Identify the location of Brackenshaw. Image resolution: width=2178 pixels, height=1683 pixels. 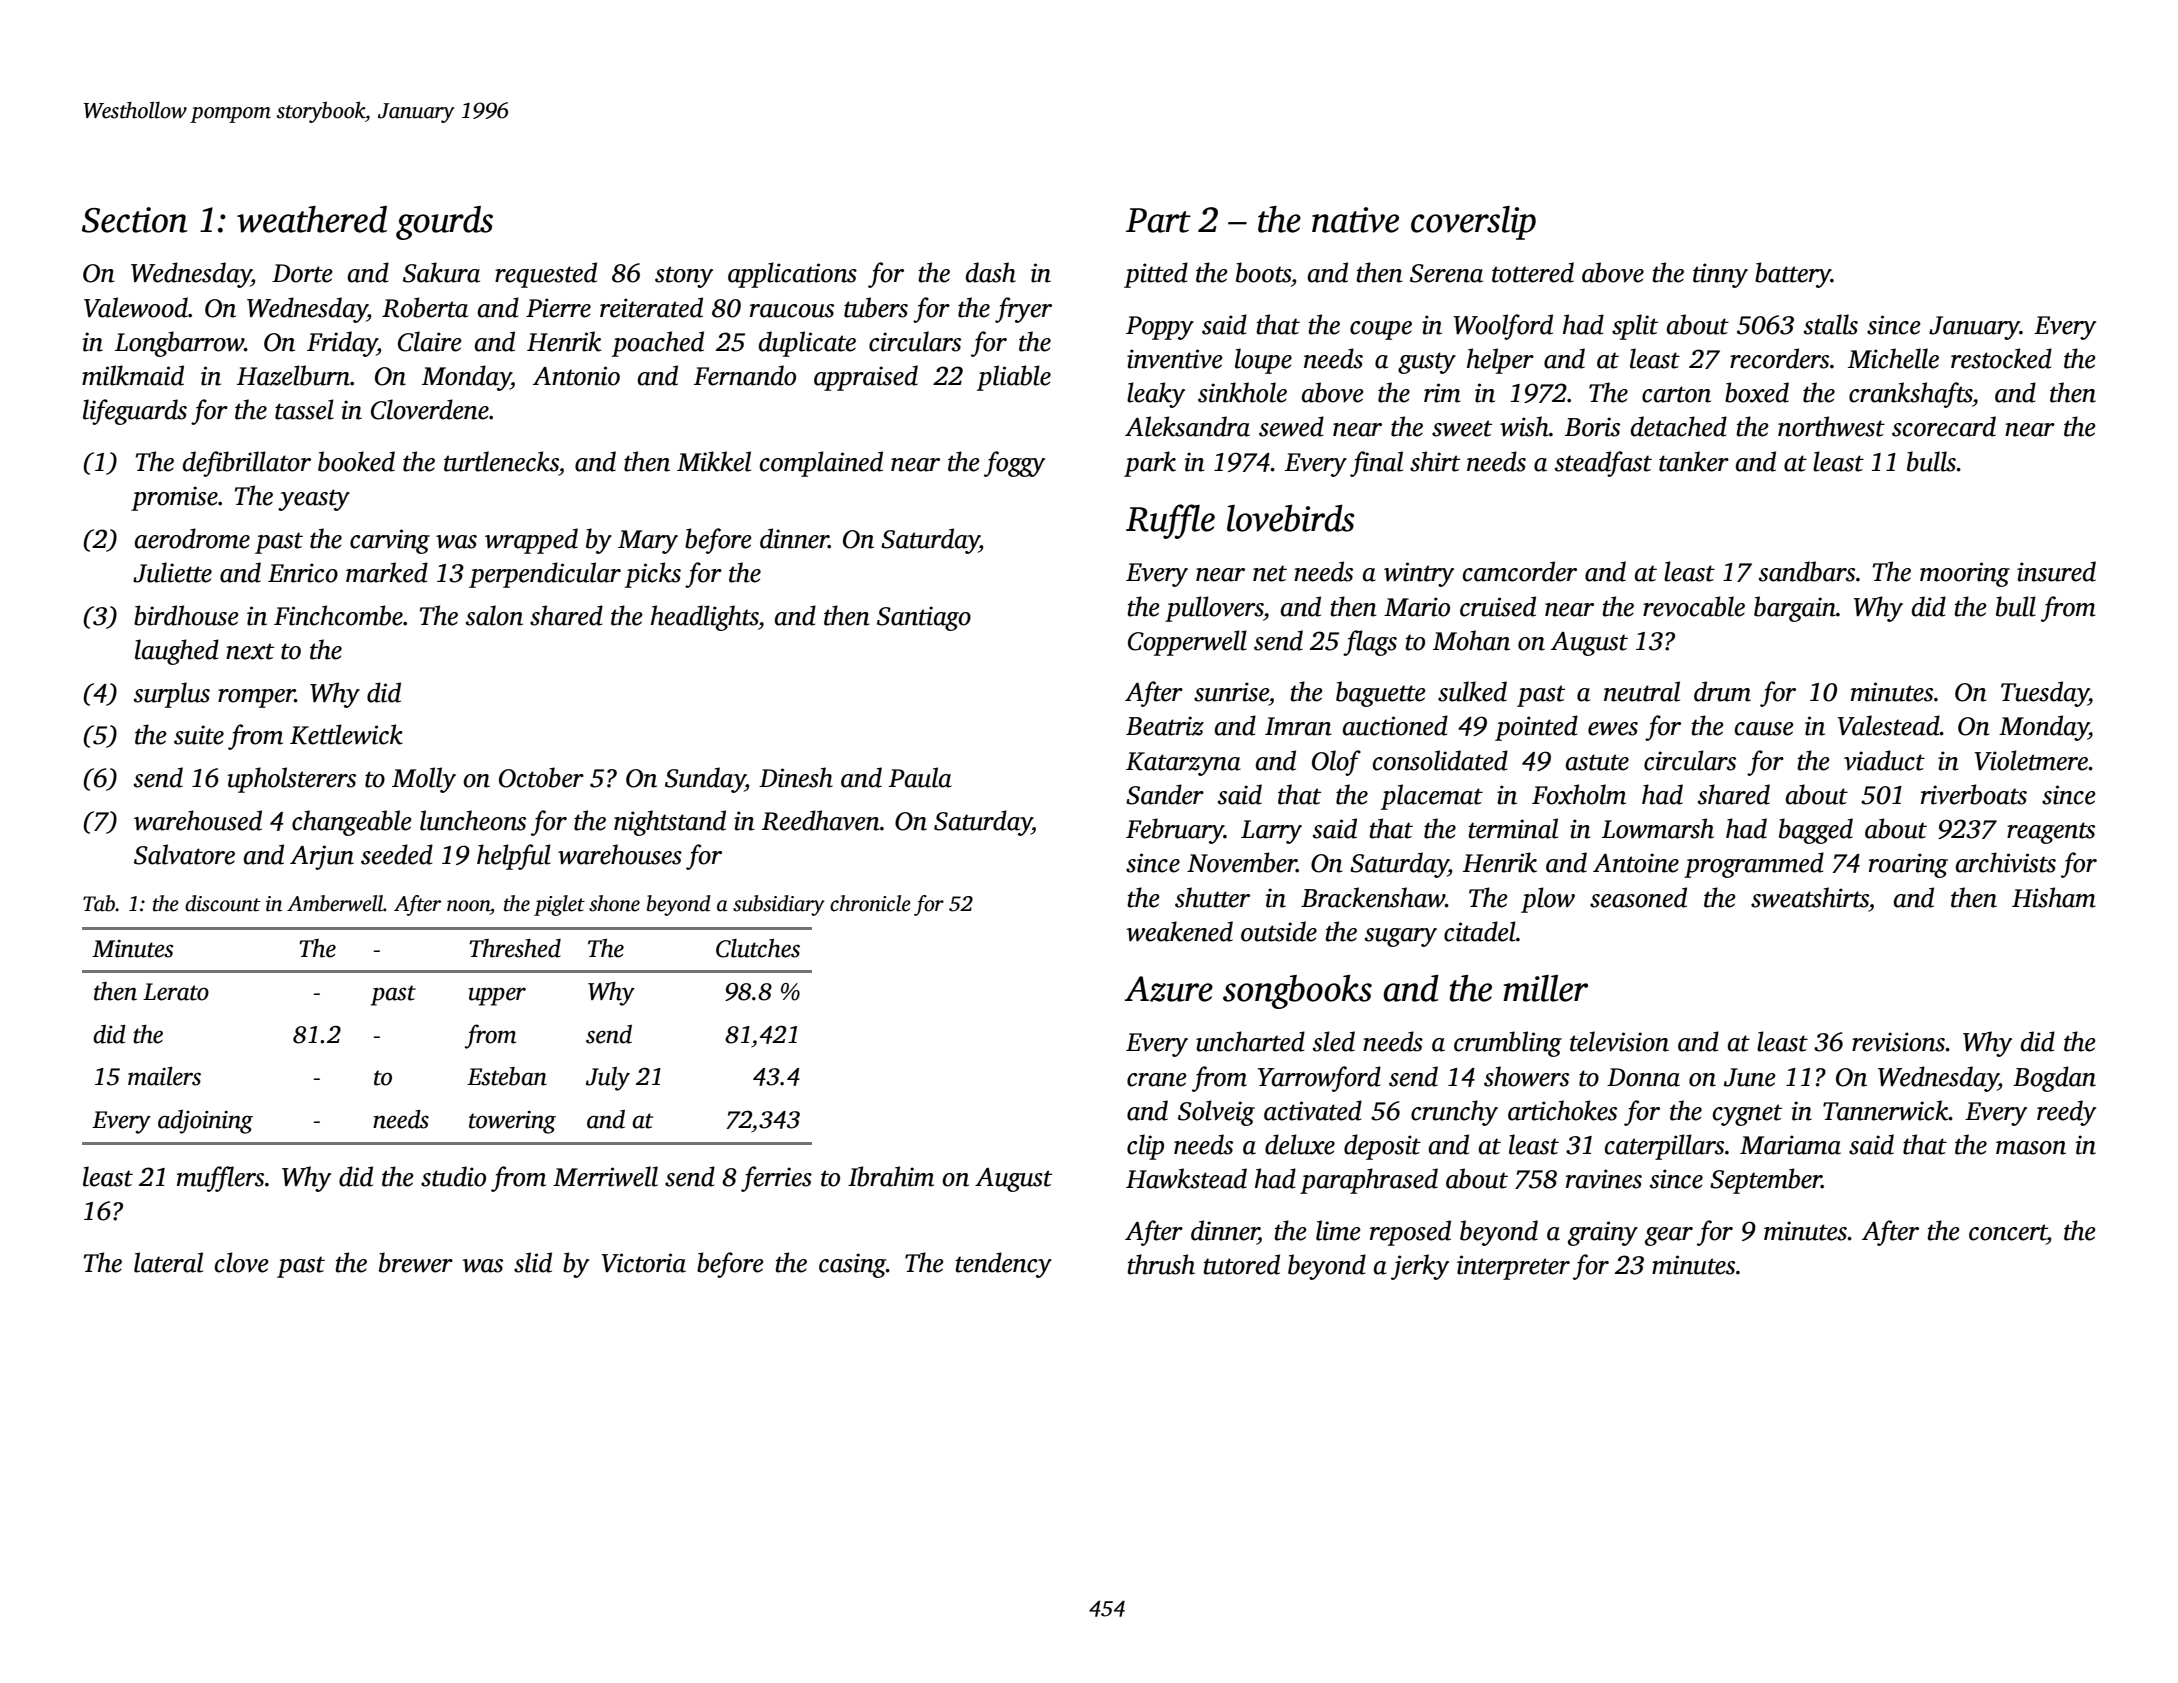
(1373, 897).
